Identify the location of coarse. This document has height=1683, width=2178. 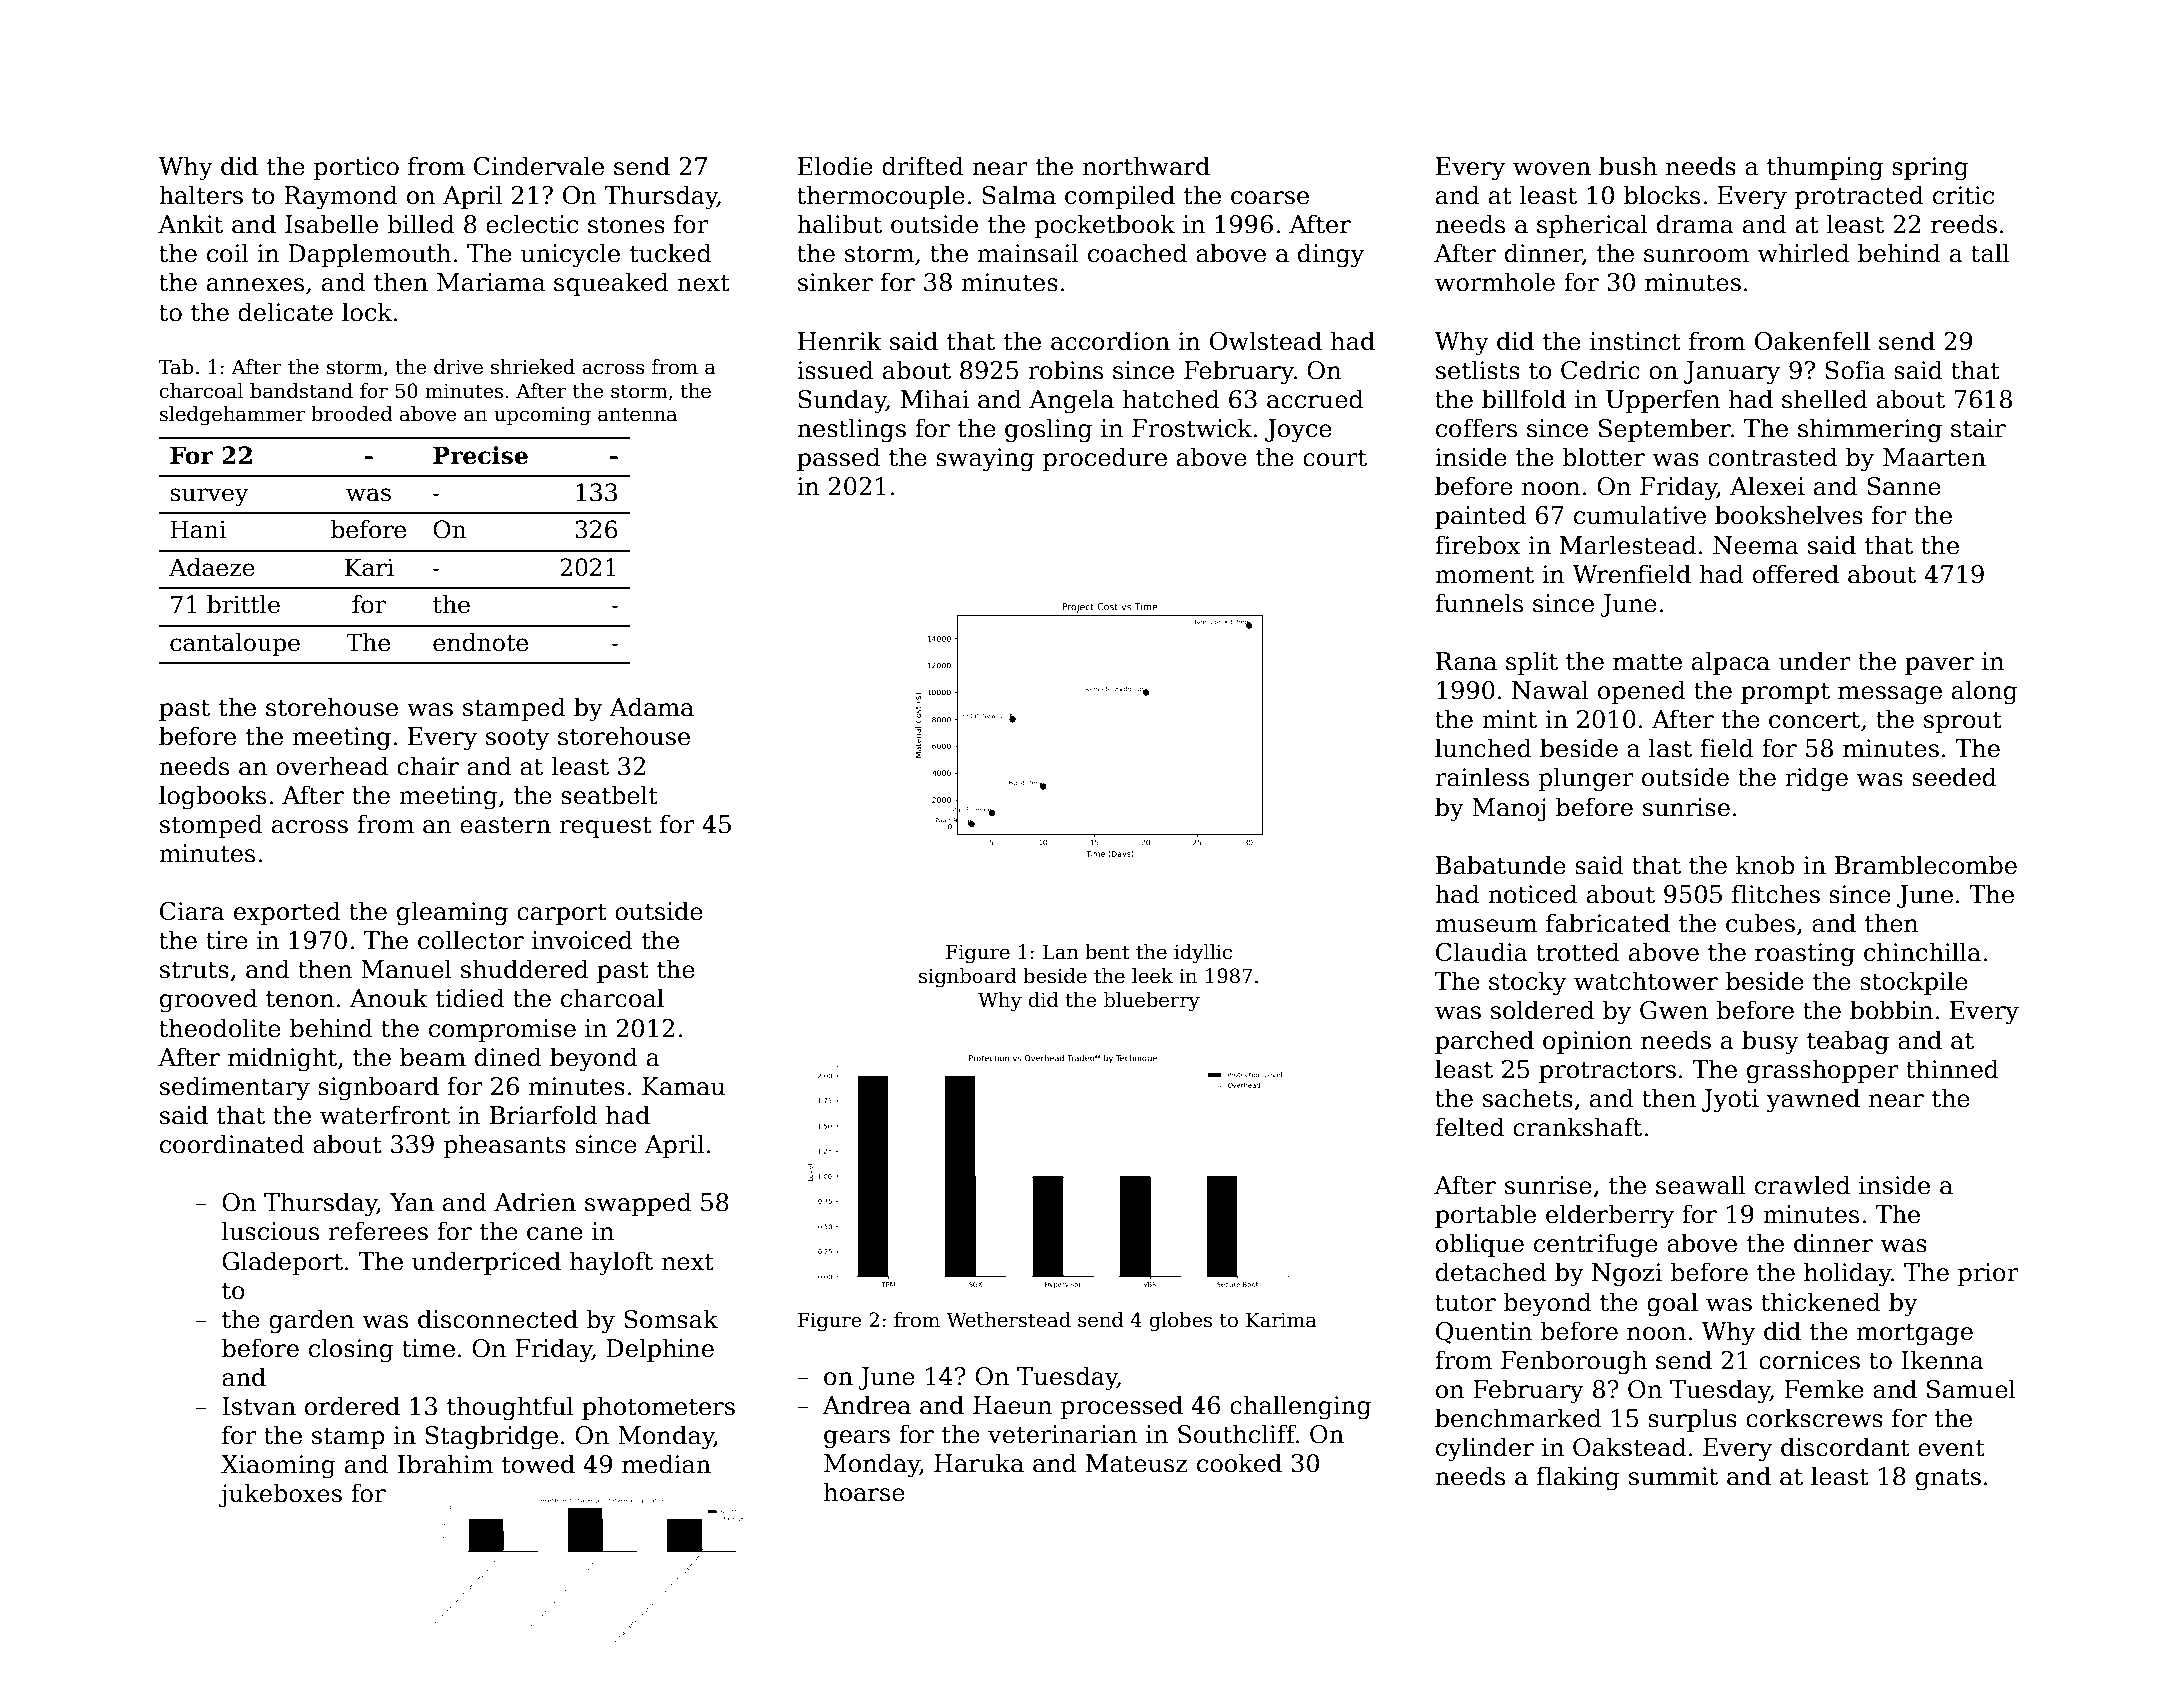
(1270, 198).
